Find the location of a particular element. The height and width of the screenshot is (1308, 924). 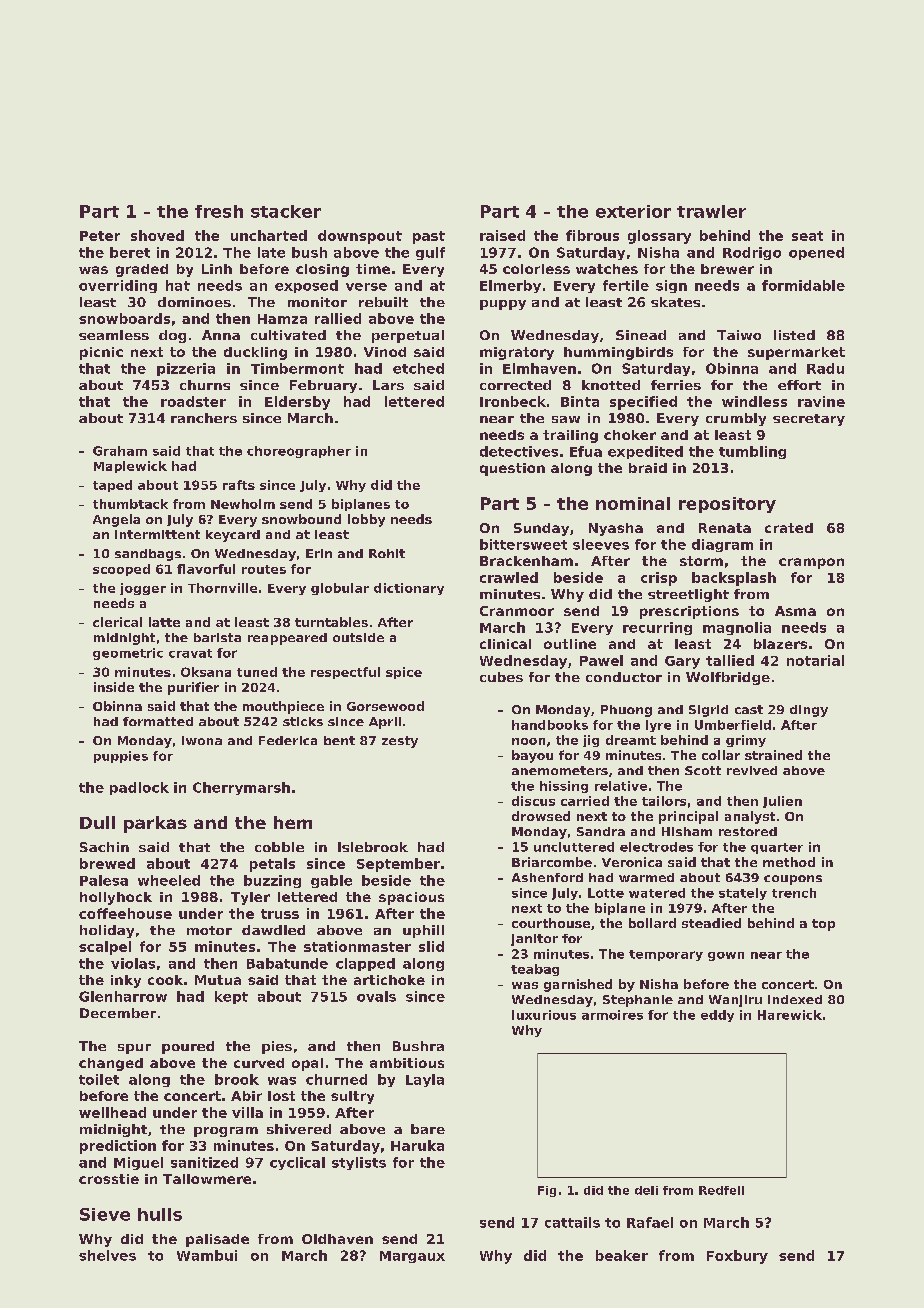

deli is located at coordinates (646, 1190).
